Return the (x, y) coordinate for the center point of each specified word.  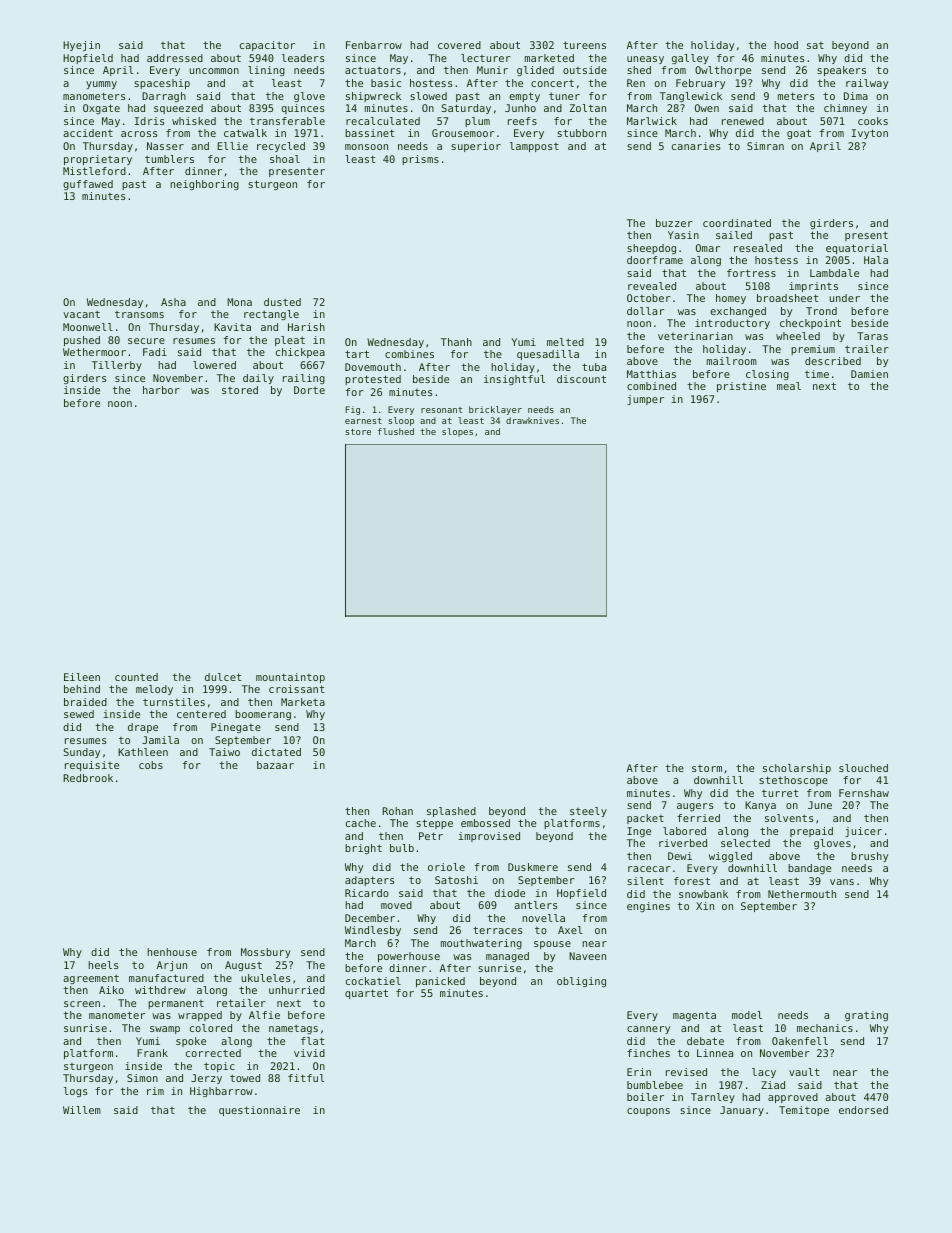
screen (82, 1004)
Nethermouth (802, 894)
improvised (489, 837)
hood (786, 45)
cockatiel (373, 981)
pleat (290, 341)
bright (363, 849)
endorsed (863, 1110)
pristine (741, 387)
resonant (441, 410)
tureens (584, 45)
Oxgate (101, 109)
